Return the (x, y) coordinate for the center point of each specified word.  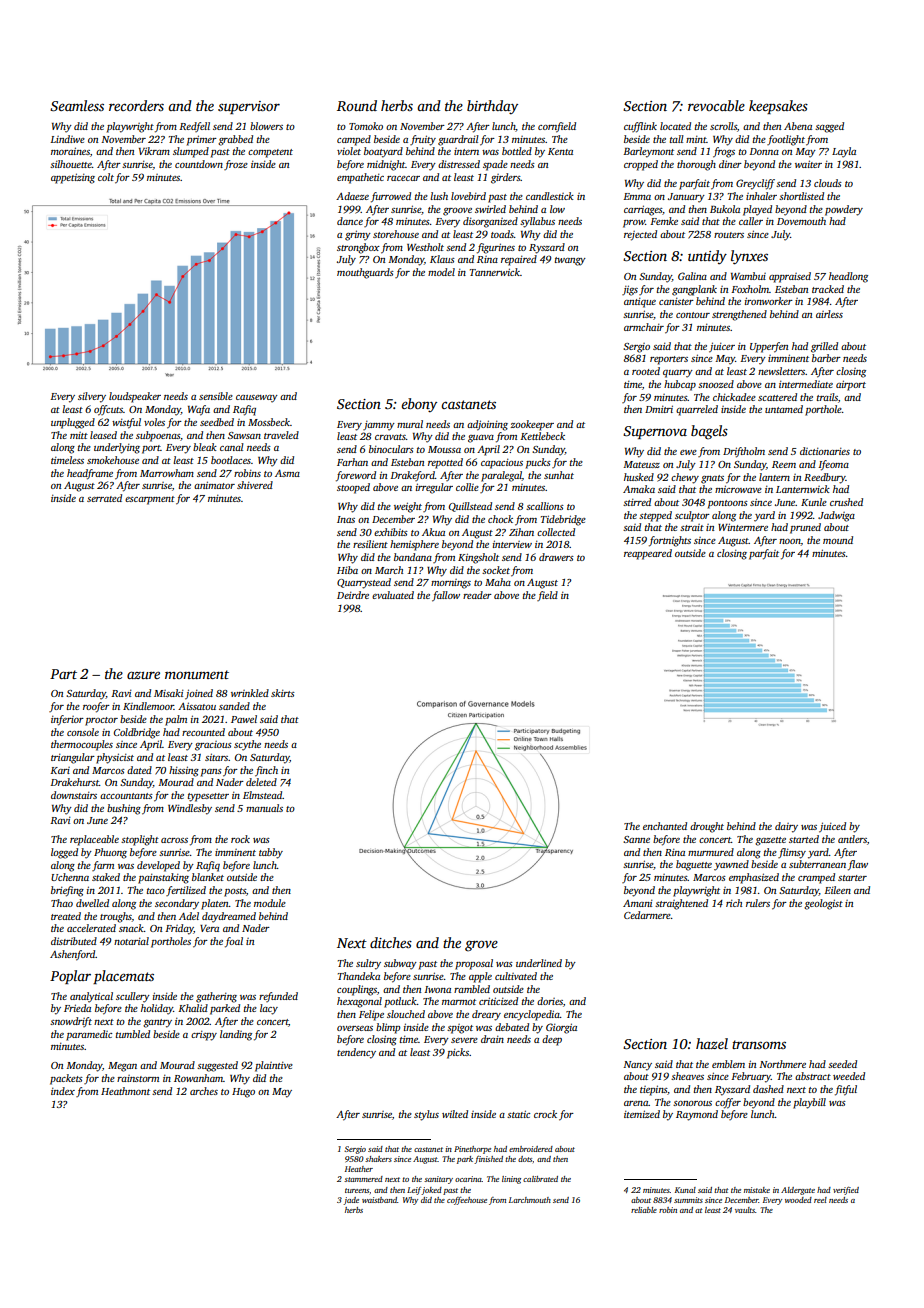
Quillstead (470, 507)
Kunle (814, 502)
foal (234, 942)
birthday (492, 107)
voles (154, 422)
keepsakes (778, 107)
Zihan (521, 532)
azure (143, 675)
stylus (426, 1115)
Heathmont (125, 1091)
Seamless (77, 105)
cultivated (516, 976)
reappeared (648, 554)
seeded (842, 1064)
